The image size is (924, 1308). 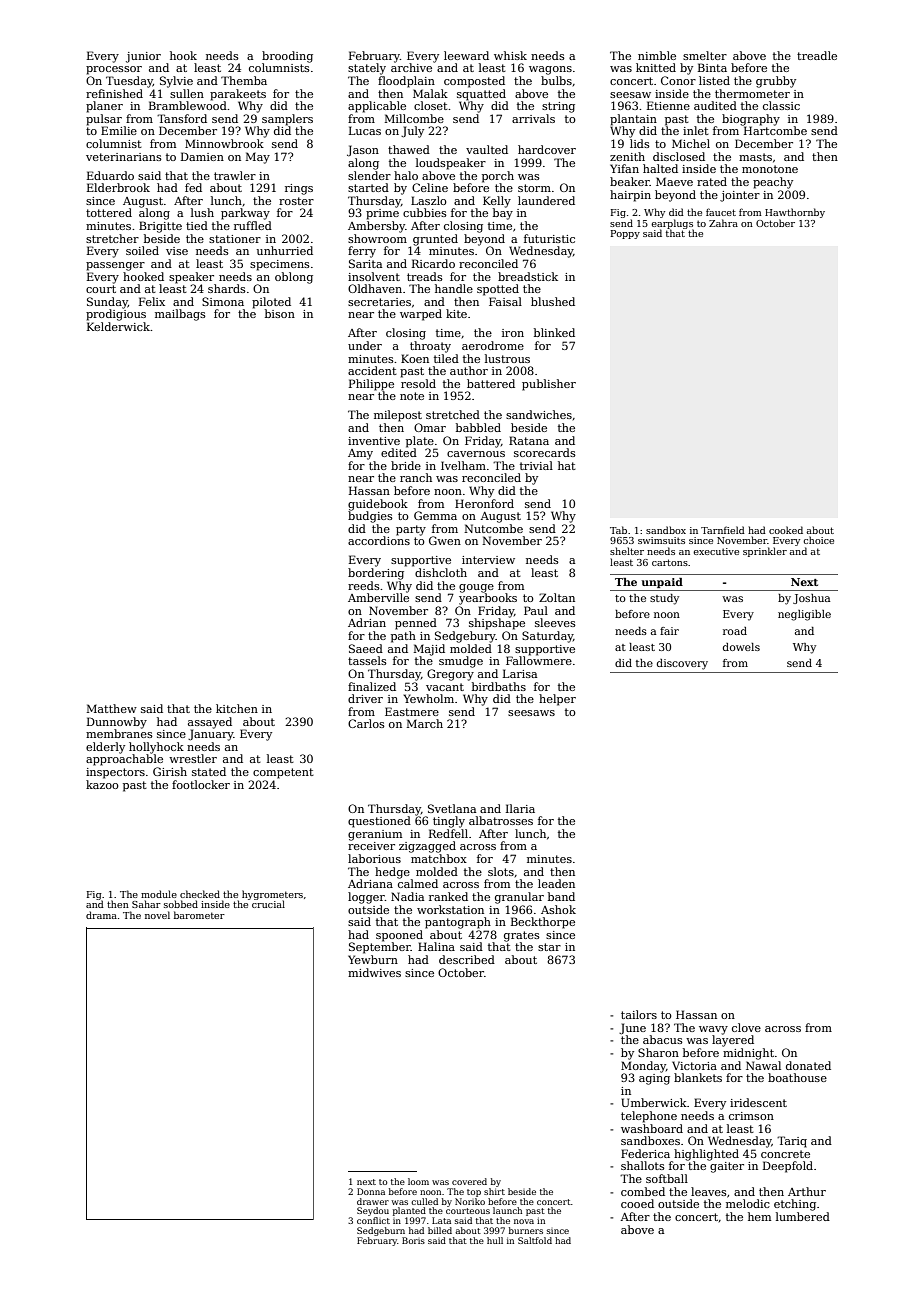 I want to click on cooked, so click(x=786, y=530).
